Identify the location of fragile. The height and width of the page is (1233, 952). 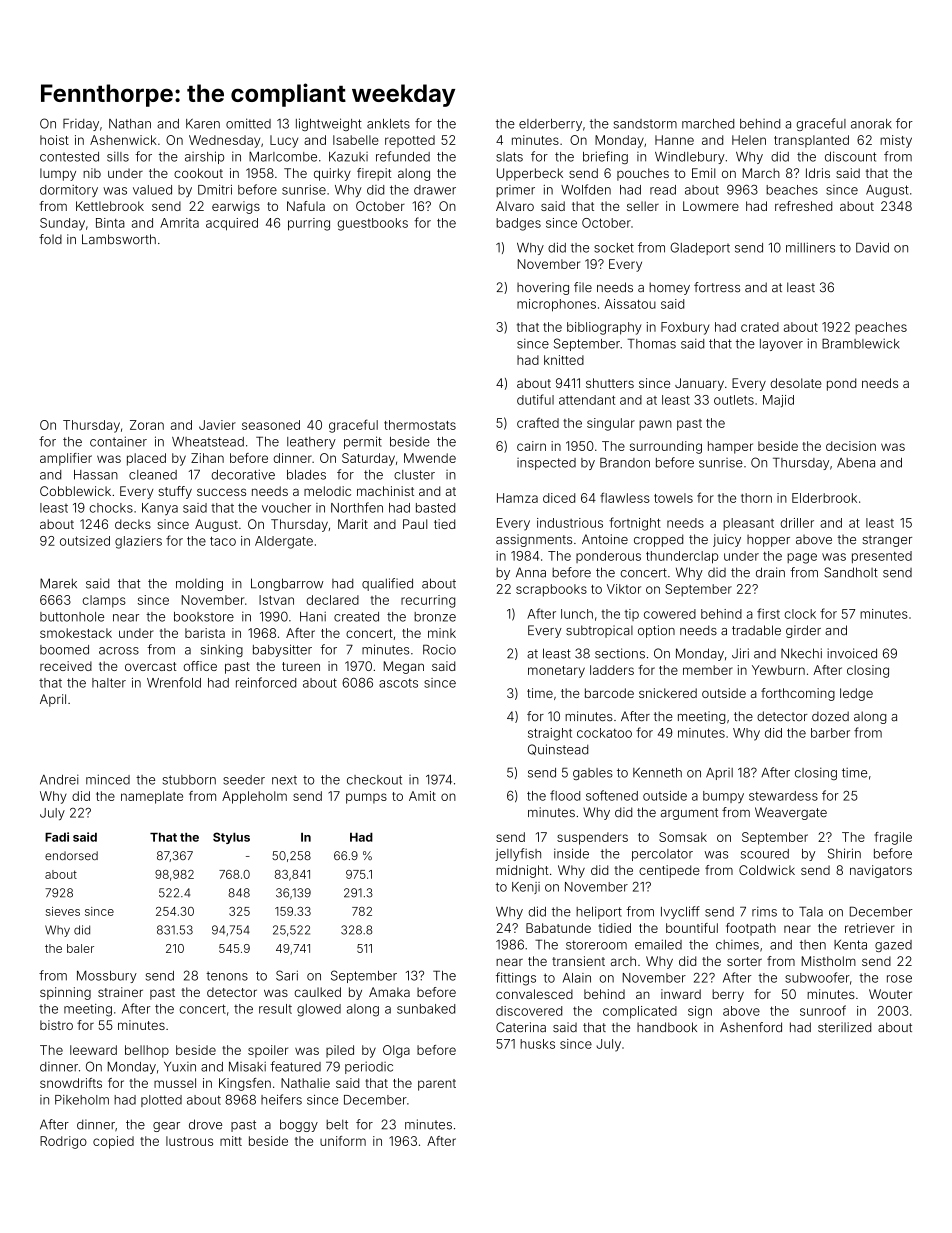
(893, 838).
